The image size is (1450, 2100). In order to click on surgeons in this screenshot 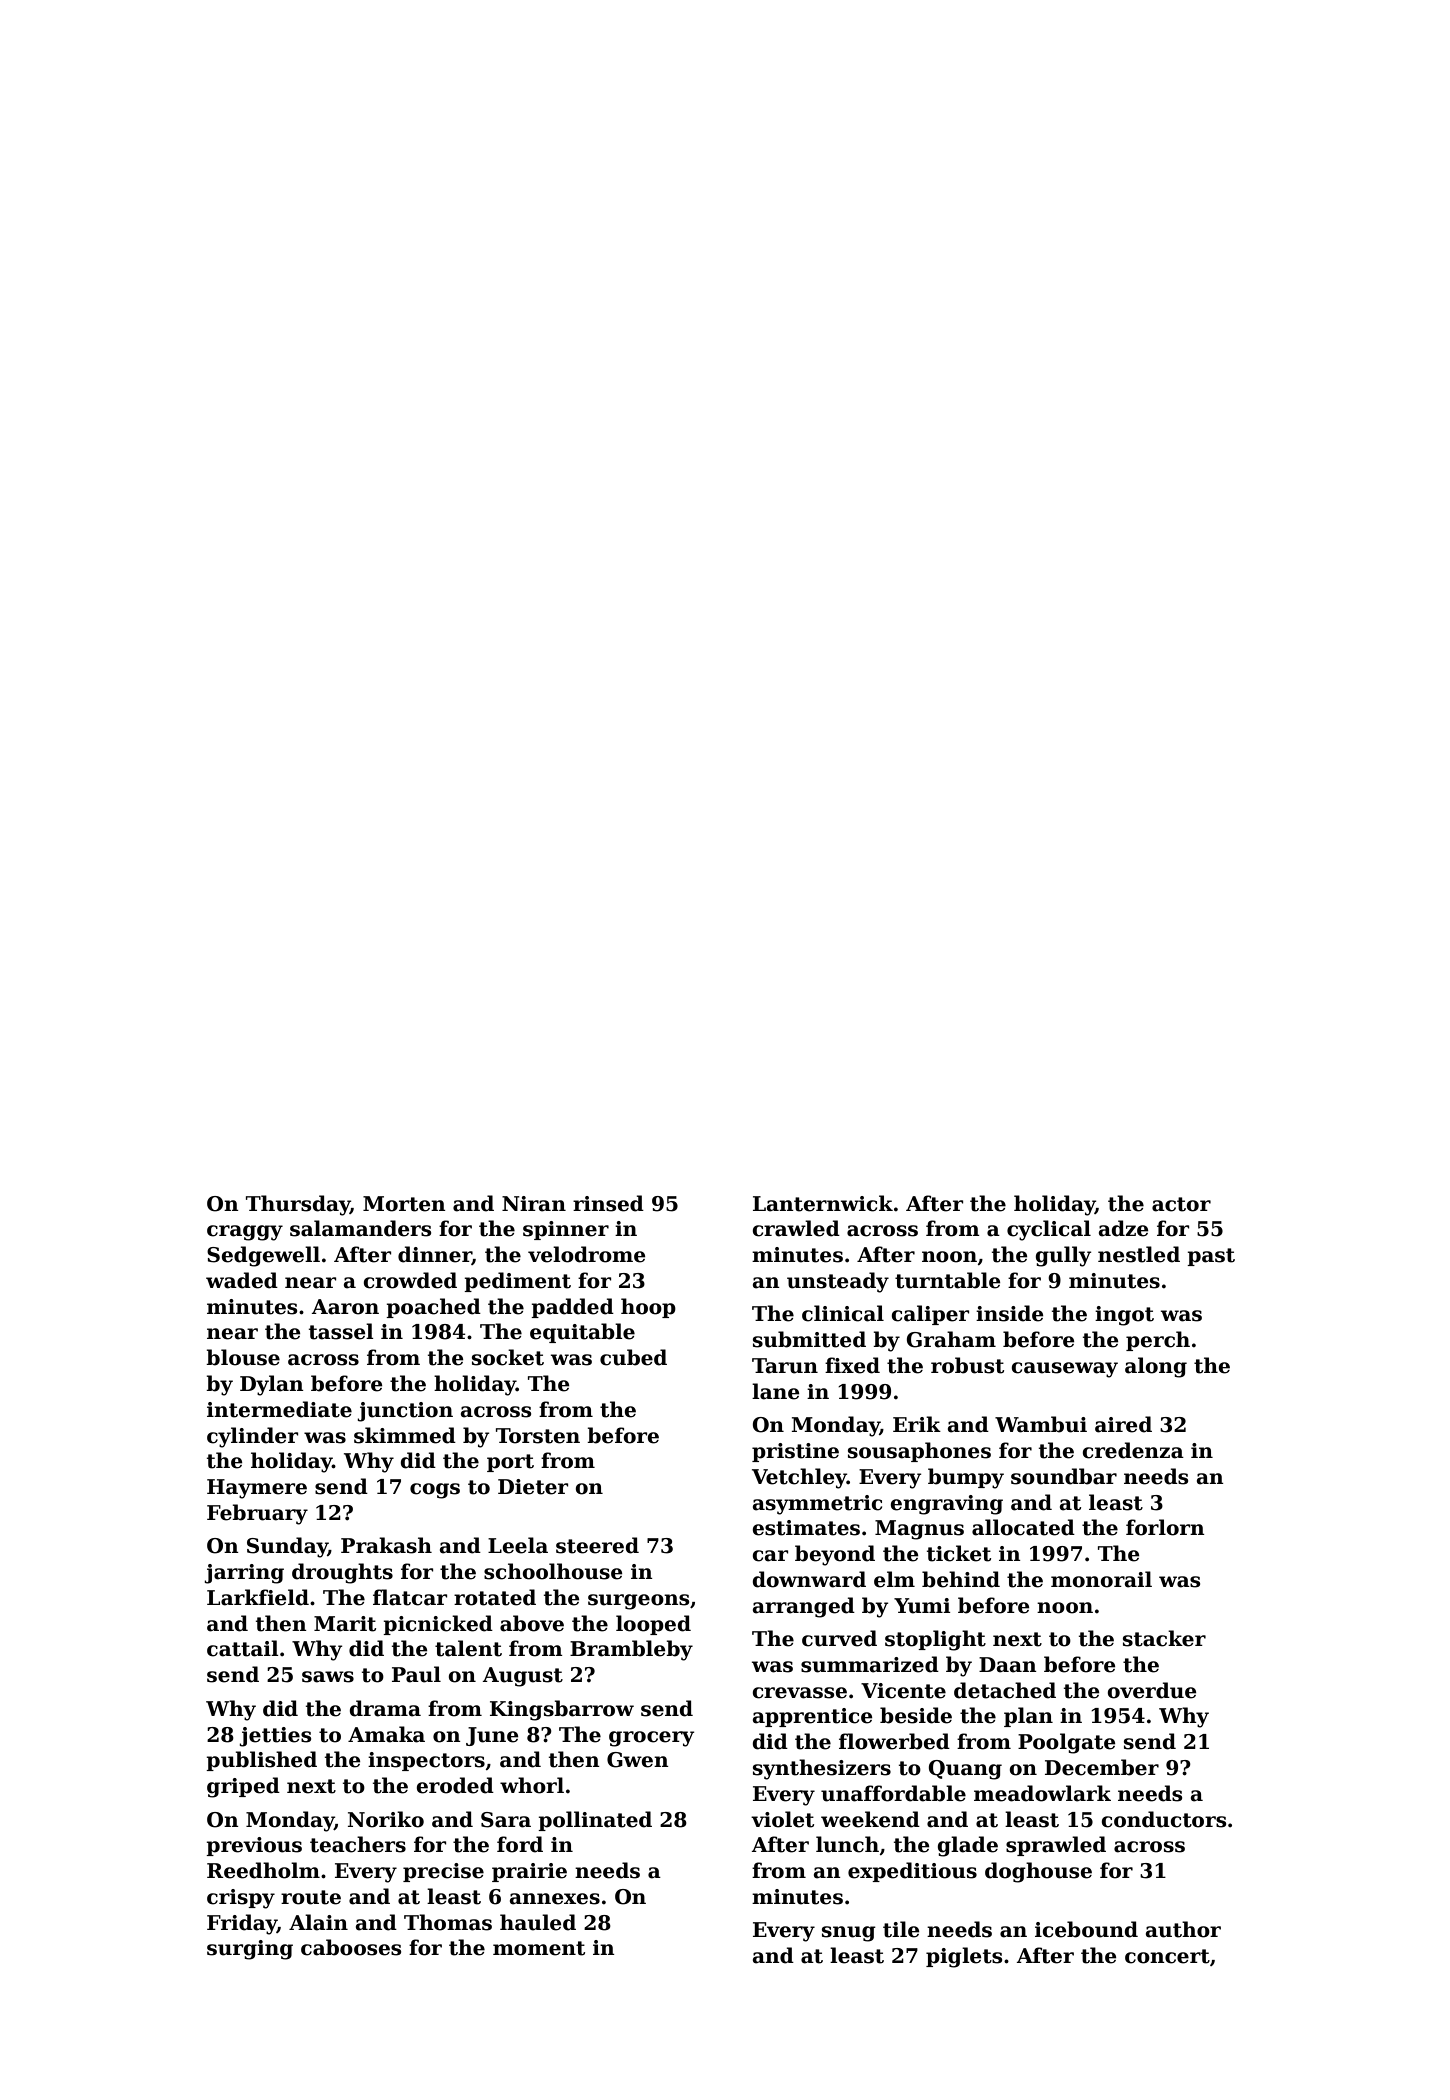, I will do `click(638, 1602)`.
